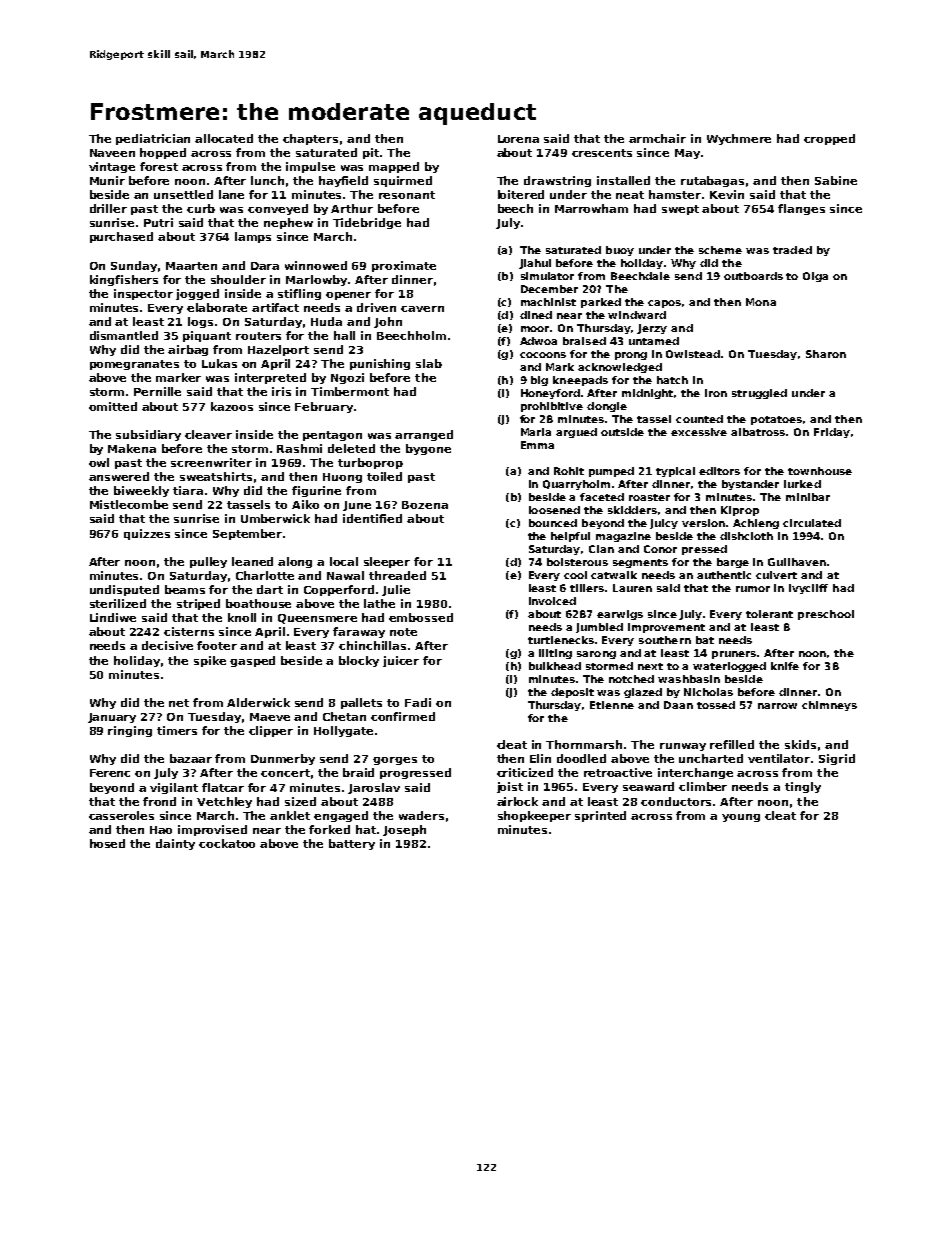  What do you see at coordinates (404, 830) in the screenshot?
I see `Joseph` at bounding box center [404, 830].
